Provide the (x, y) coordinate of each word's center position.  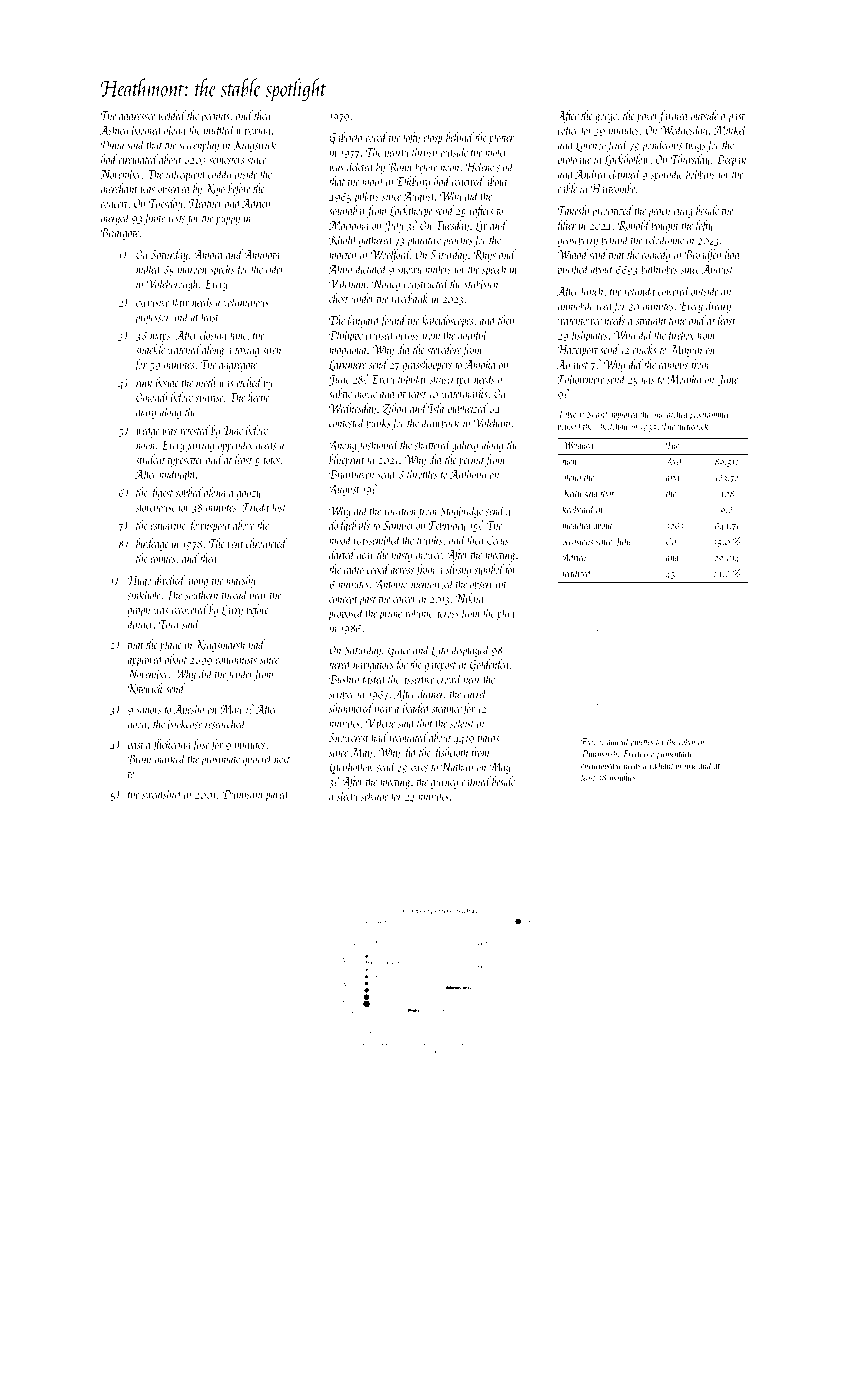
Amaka (480, 364)
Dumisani (243, 794)
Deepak (731, 160)
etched (249, 382)
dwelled (170, 580)
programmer (710, 416)
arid (673, 476)
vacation (400, 511)
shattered (432, 444)
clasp (432, 138)
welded (172, 115)
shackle (150, 349)
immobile (576, 305)
